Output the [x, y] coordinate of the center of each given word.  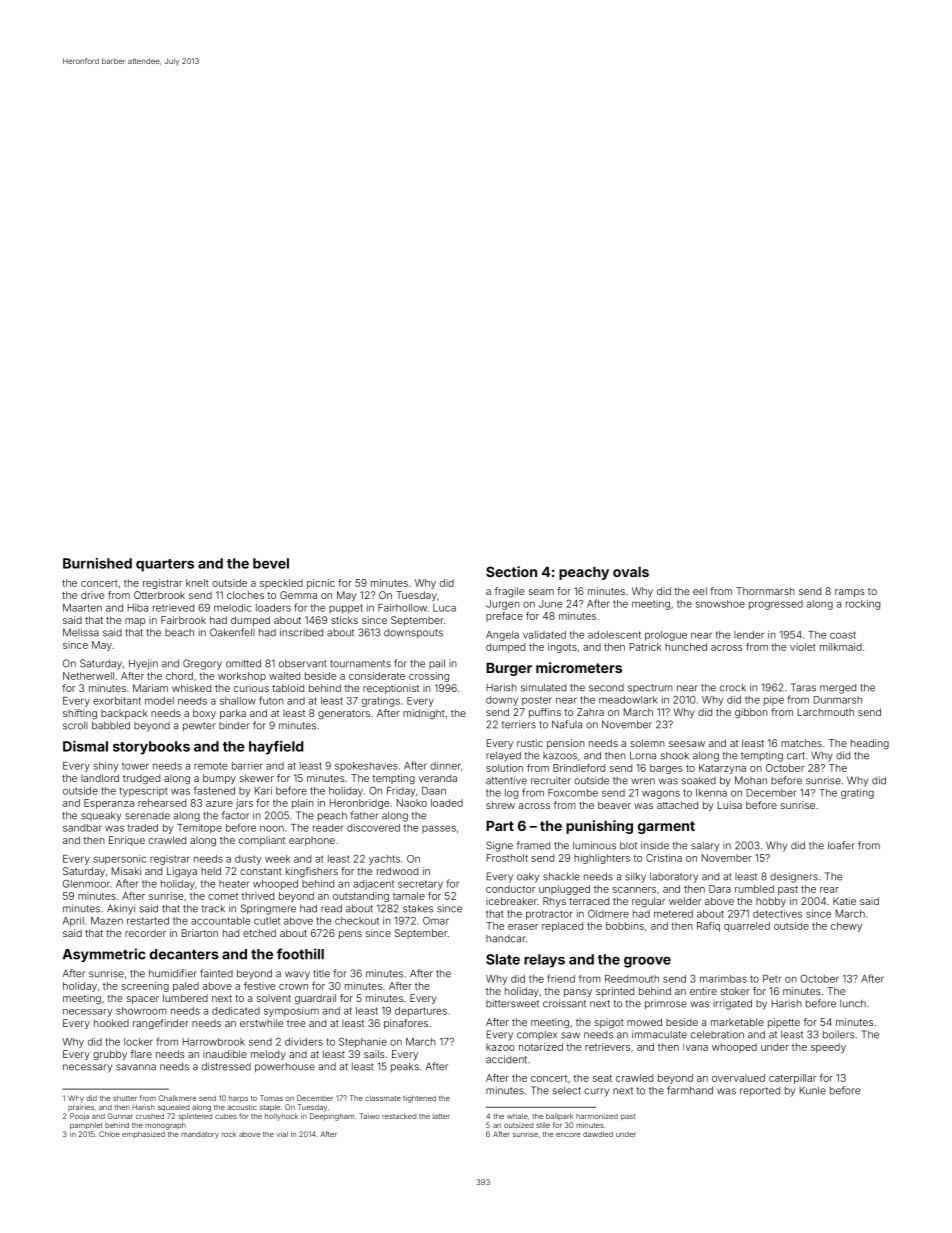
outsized [518, 1125]
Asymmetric [104, 955]
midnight [424, 714]
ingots [562, 648]
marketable [737, 1022]
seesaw [687, 744]
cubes [226, 1116]
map [135, 622]
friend [561, 978]
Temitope [199, 829]
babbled [111, 725]
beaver [614, 805]
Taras [803, 687]
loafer [841, 845]
